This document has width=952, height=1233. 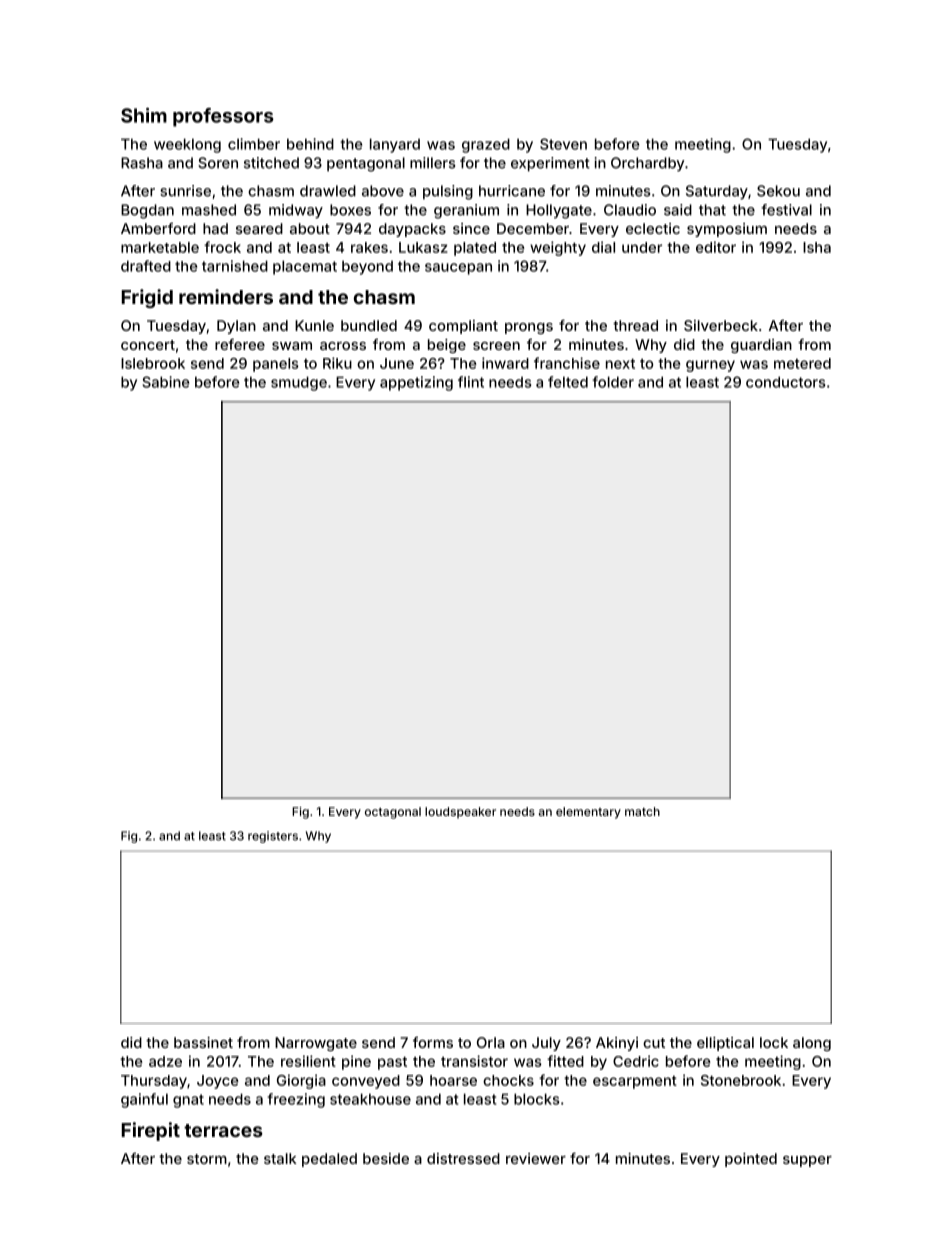 I want to click on compliant, so click(x=463, y=327).
